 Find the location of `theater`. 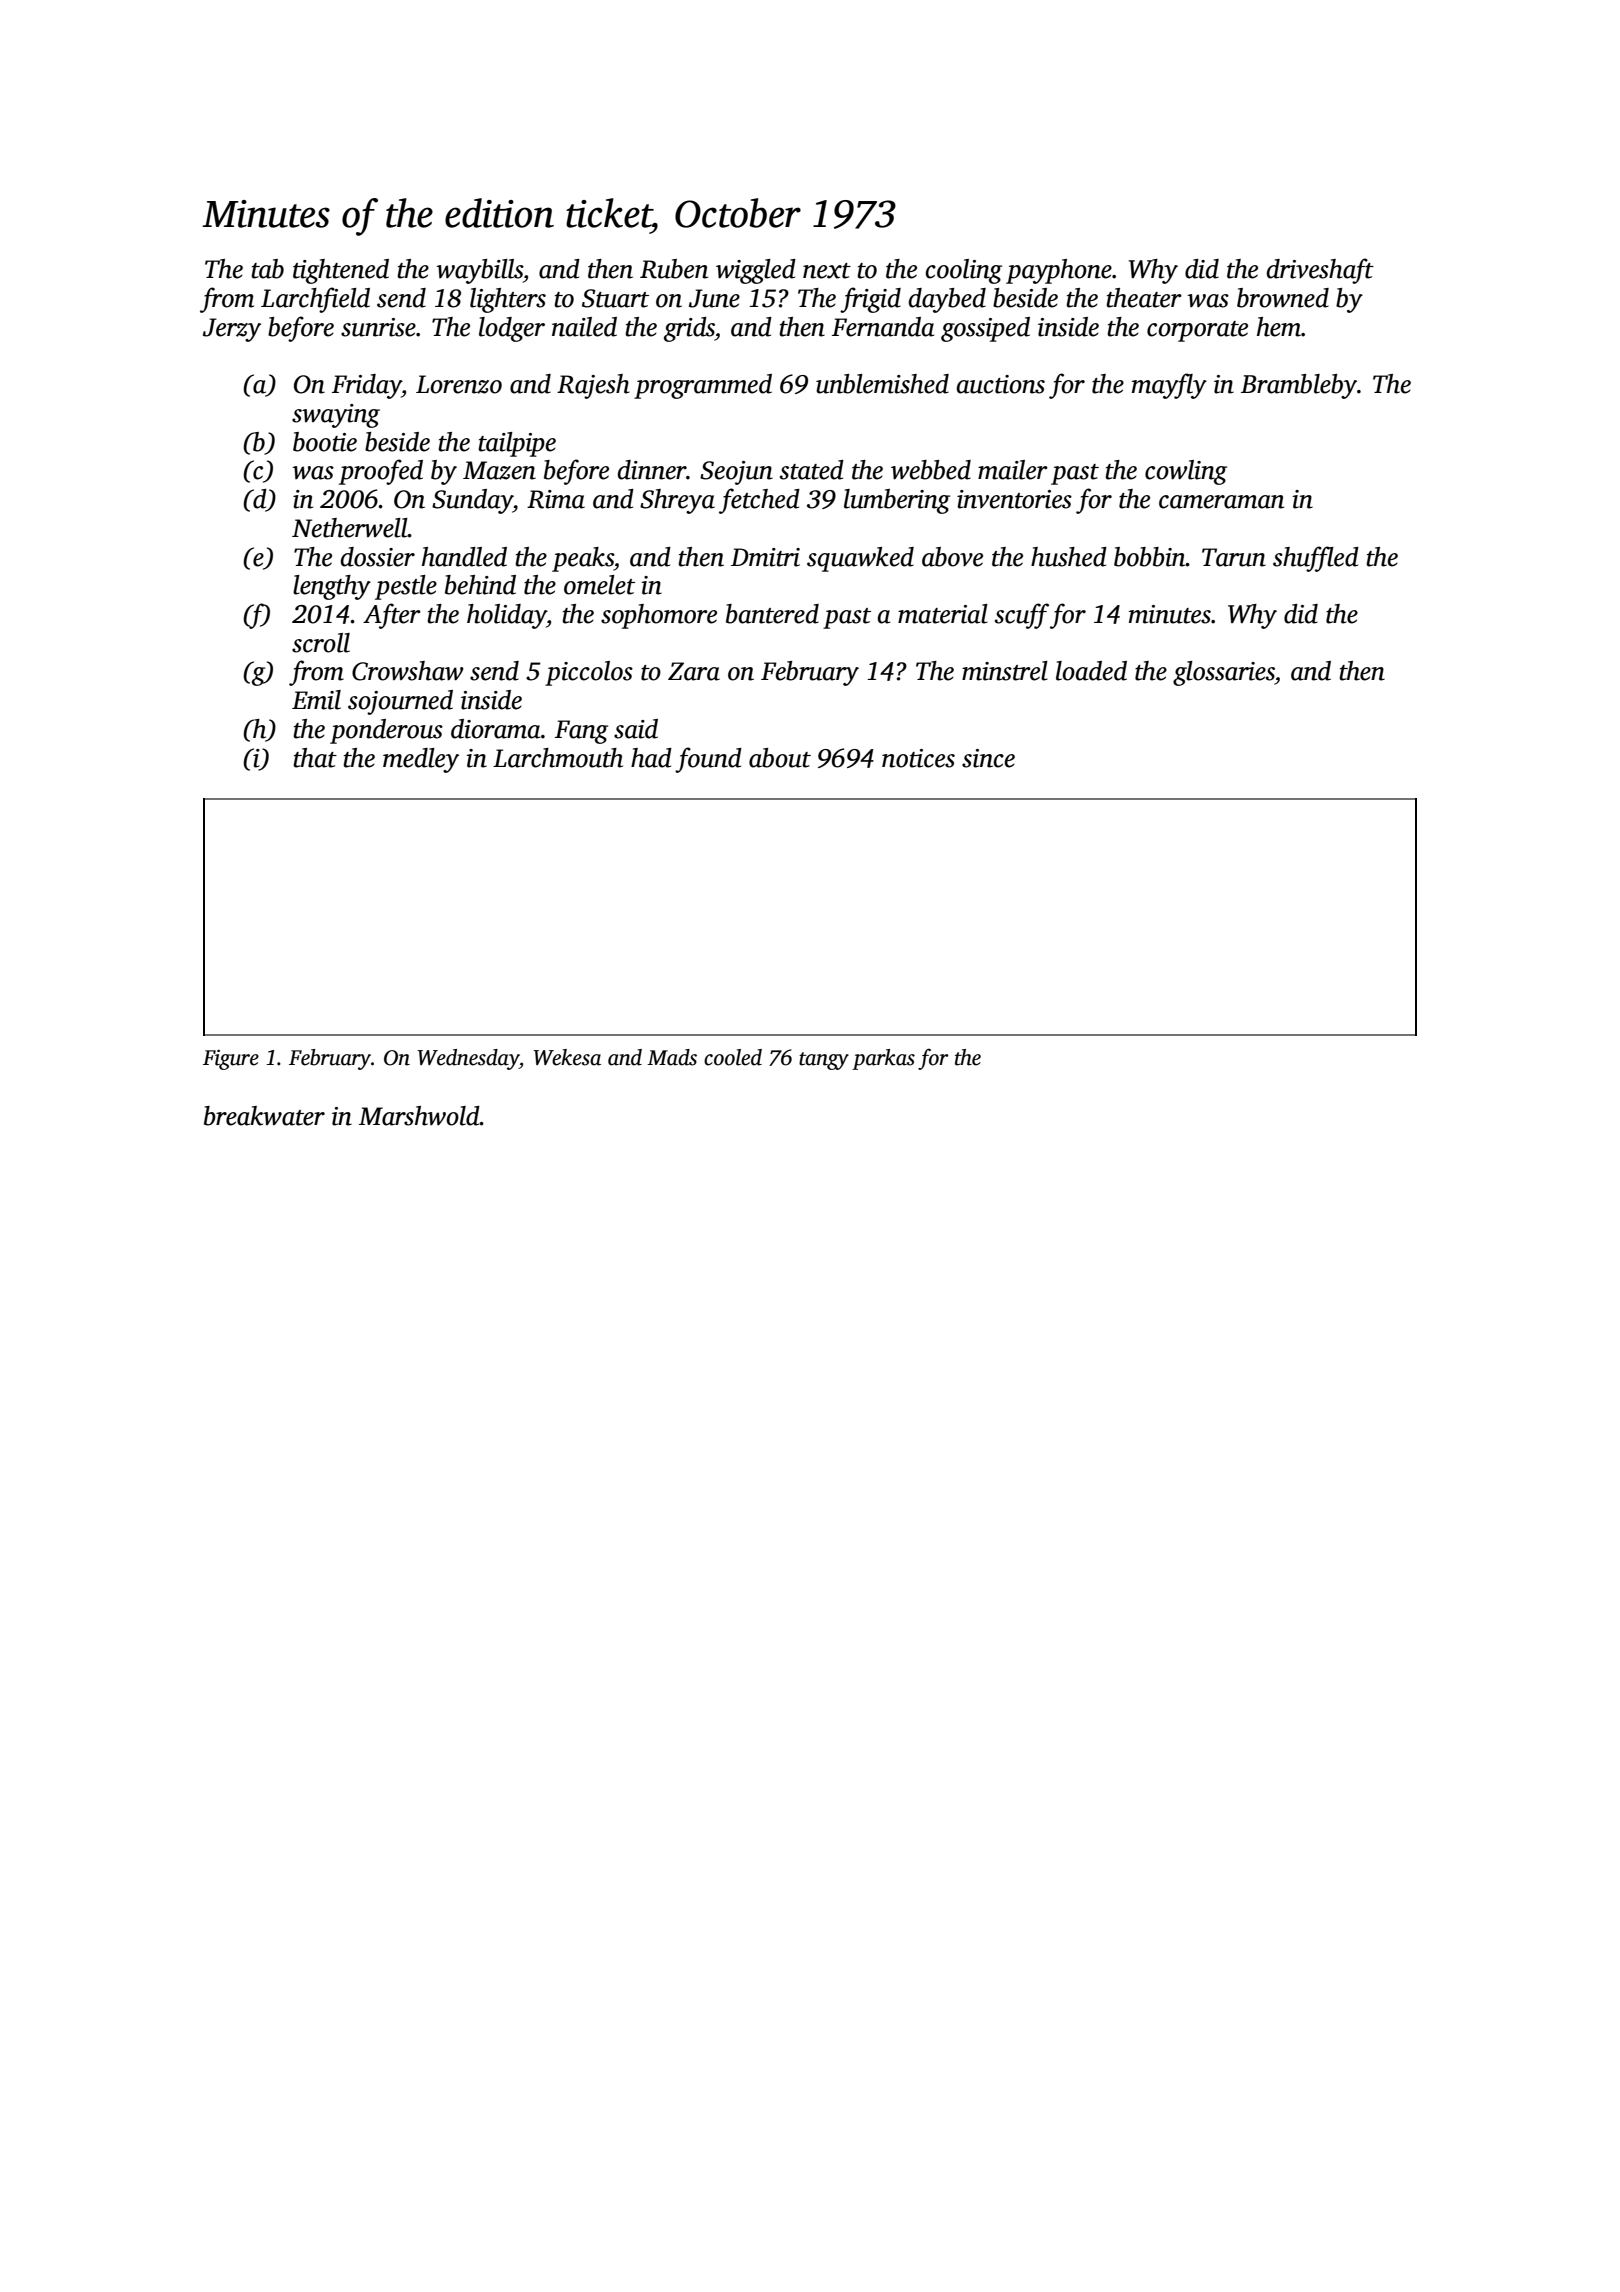

theater is located at coordinates (1144, 298).
